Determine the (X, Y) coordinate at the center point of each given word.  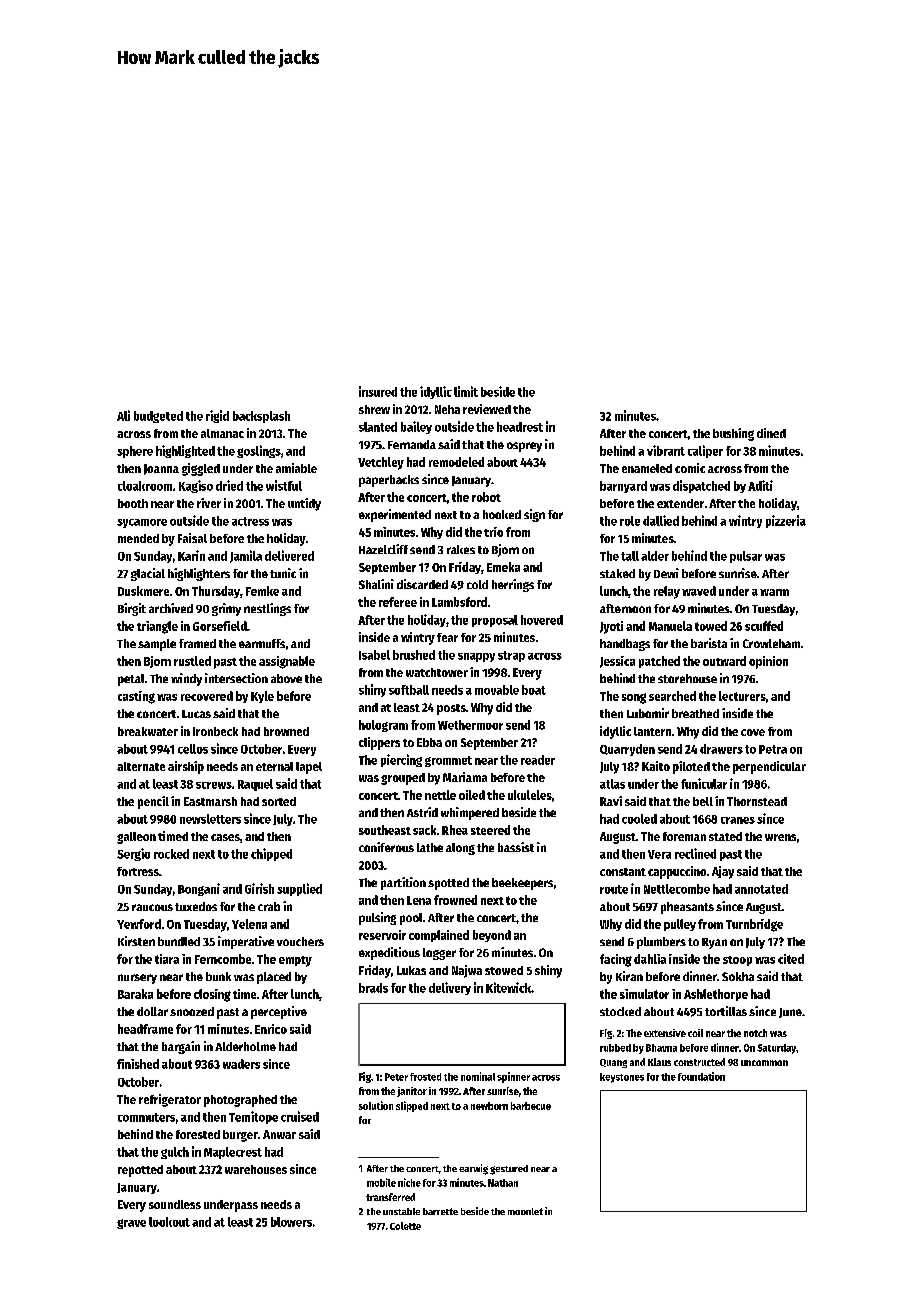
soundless (175, 1204)
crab (269, 906)
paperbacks (389, 481)
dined (771, 433)
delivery (450, 988)
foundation (701, 1076)
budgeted (158, 417)
